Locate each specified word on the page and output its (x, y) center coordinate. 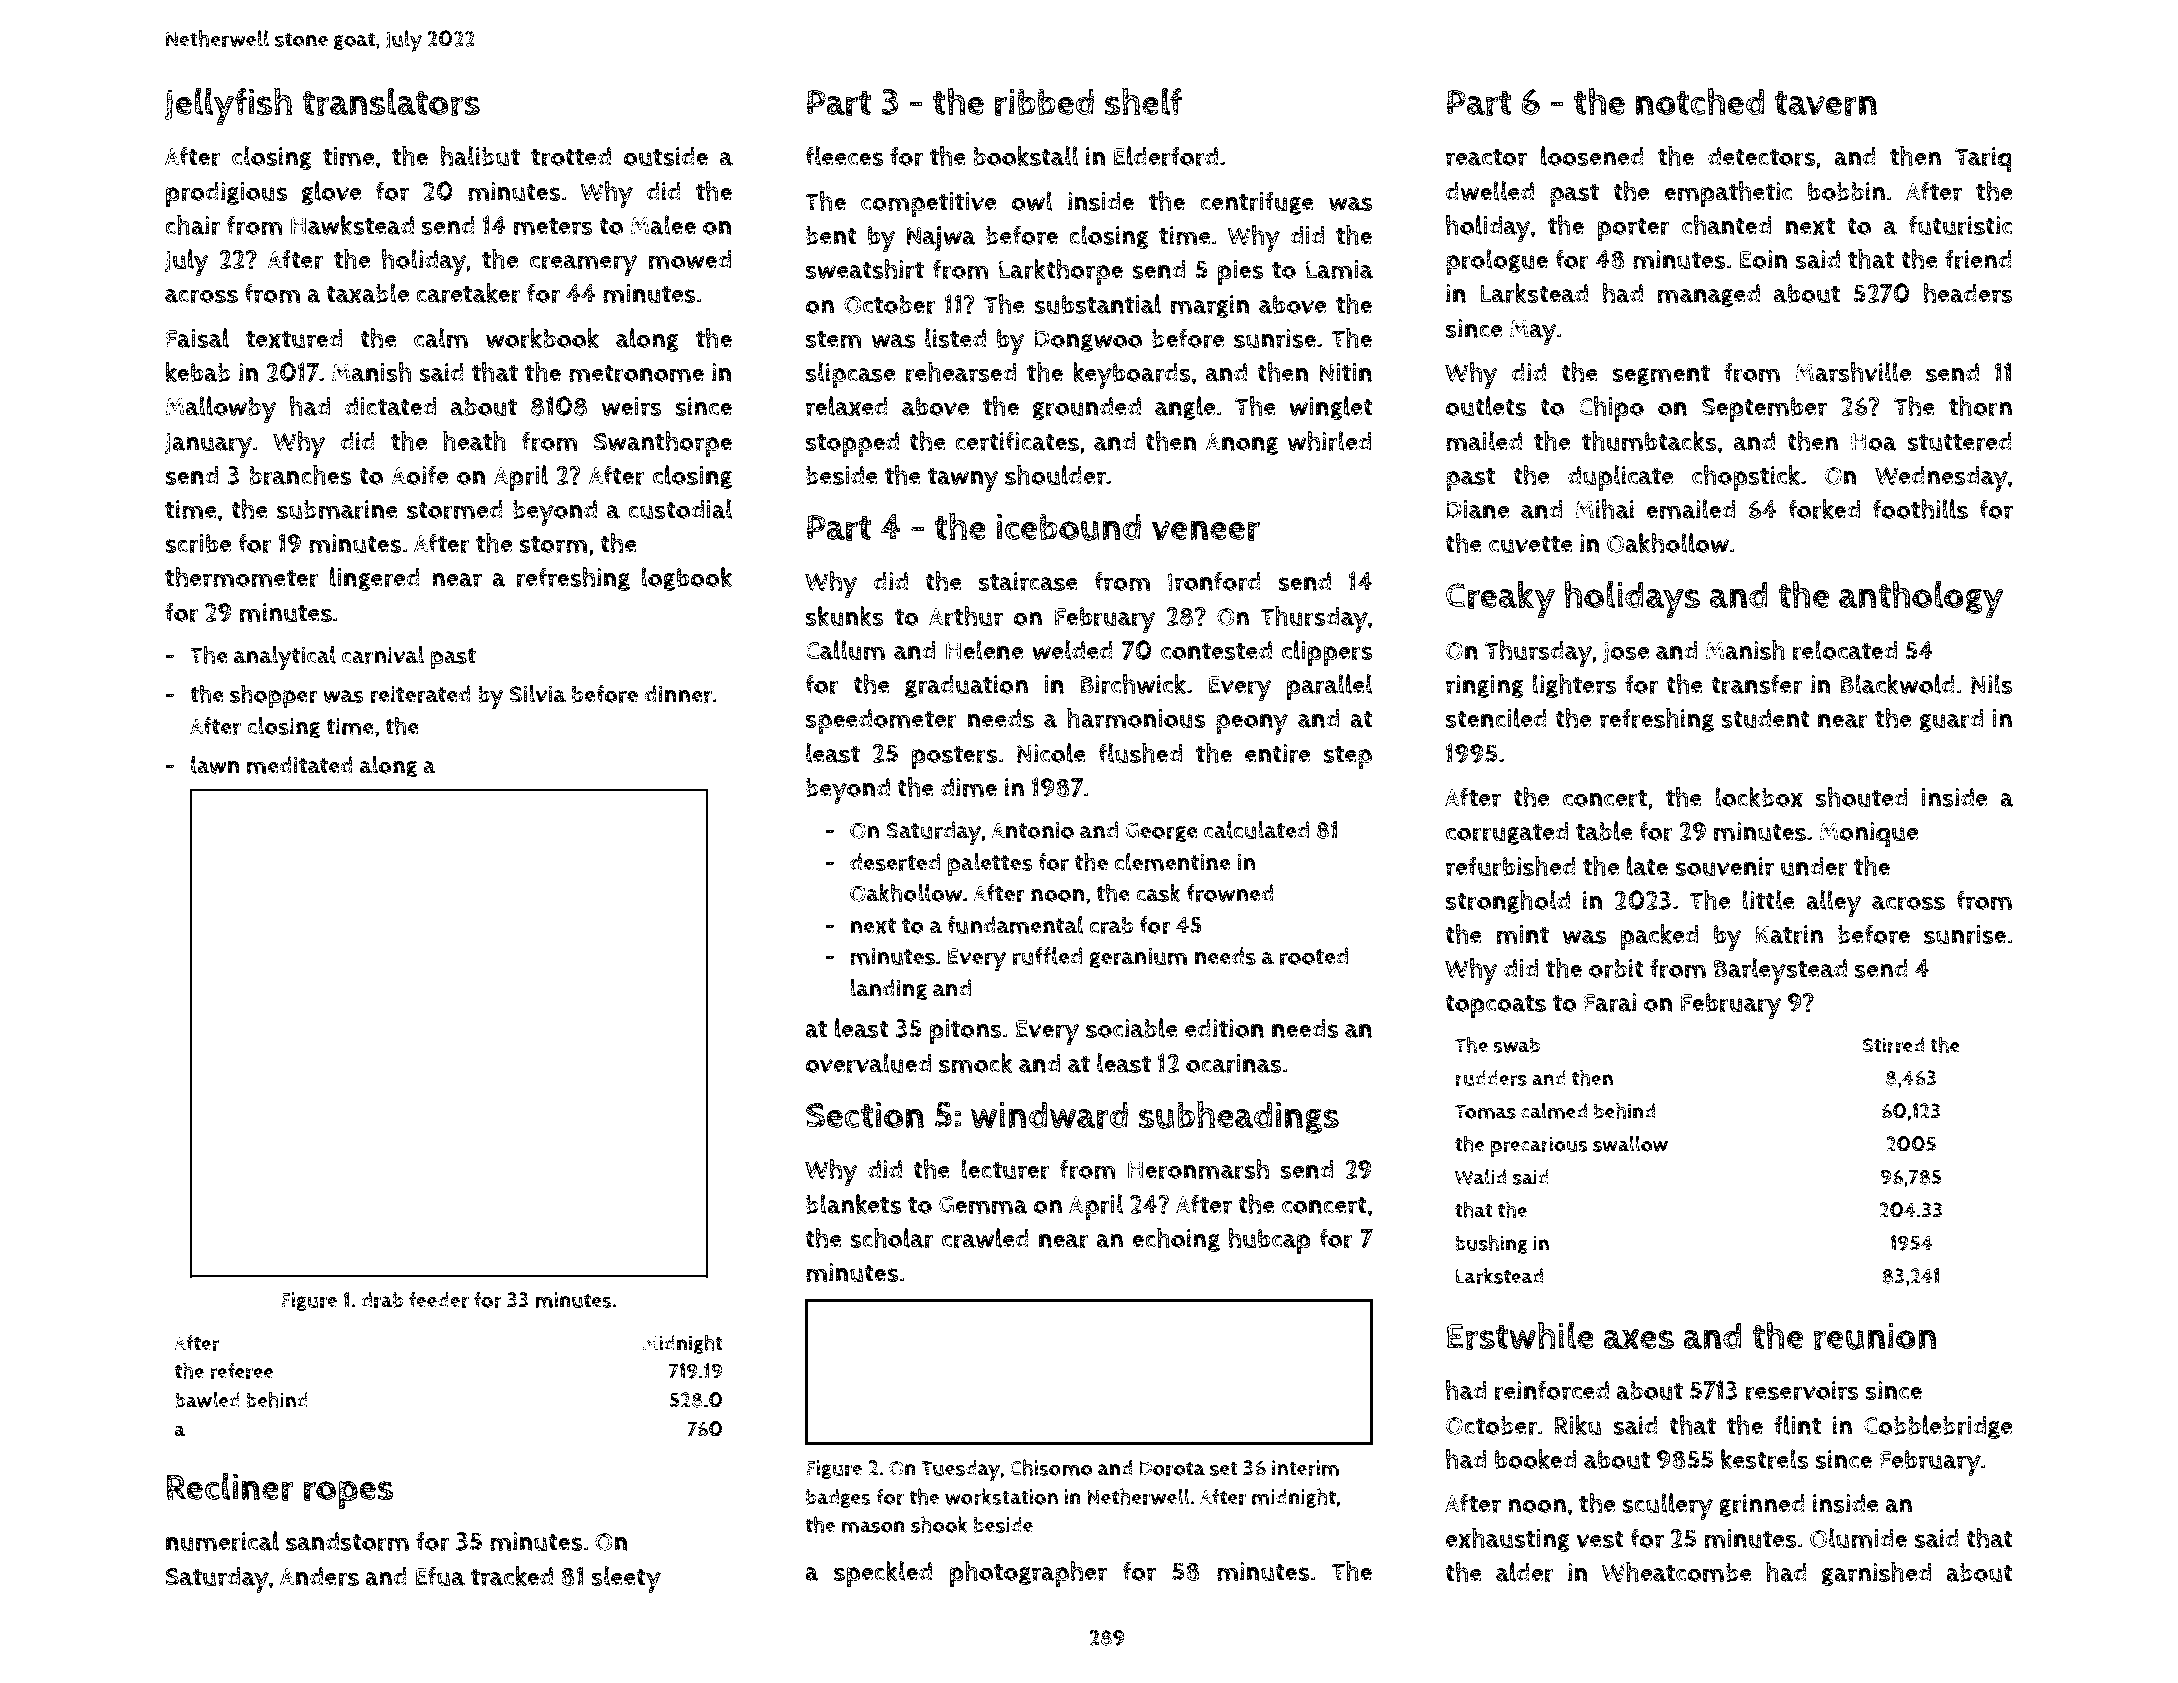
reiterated (420, 694)
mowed (689, 259)
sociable (1132, 1028)
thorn (1980, 406)
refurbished (1511, 866)
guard (1951, 720)
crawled (985, 1238)
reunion (1875, 1336)
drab (382, 1300)
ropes (349, 1495)
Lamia (1339, 269)
